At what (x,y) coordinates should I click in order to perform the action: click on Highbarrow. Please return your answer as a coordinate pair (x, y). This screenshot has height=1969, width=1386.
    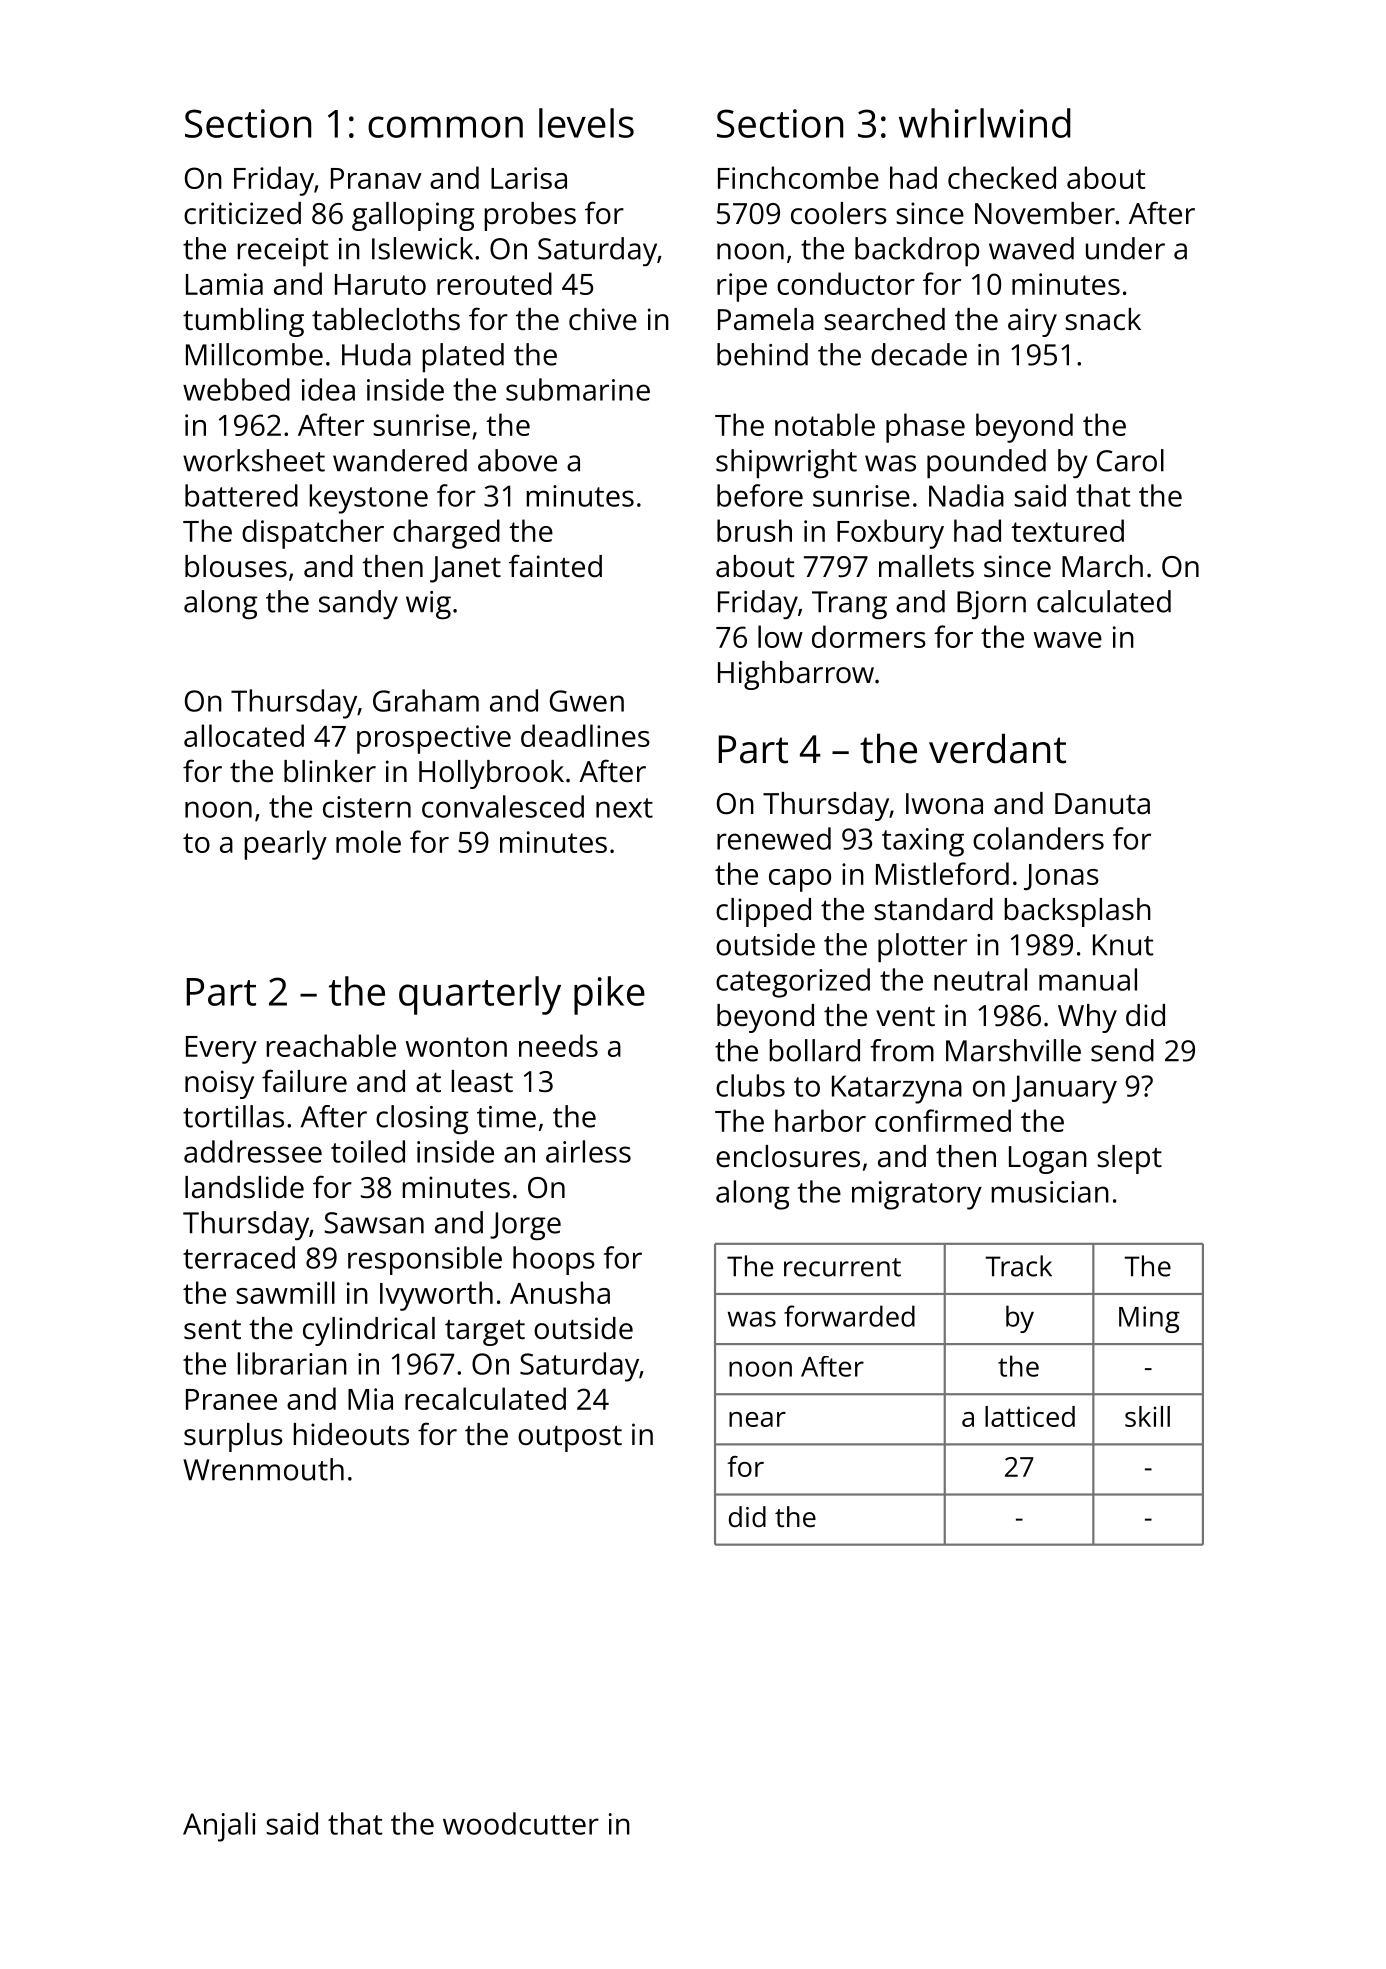
    Looking at the image, I should click on (796, 675).
